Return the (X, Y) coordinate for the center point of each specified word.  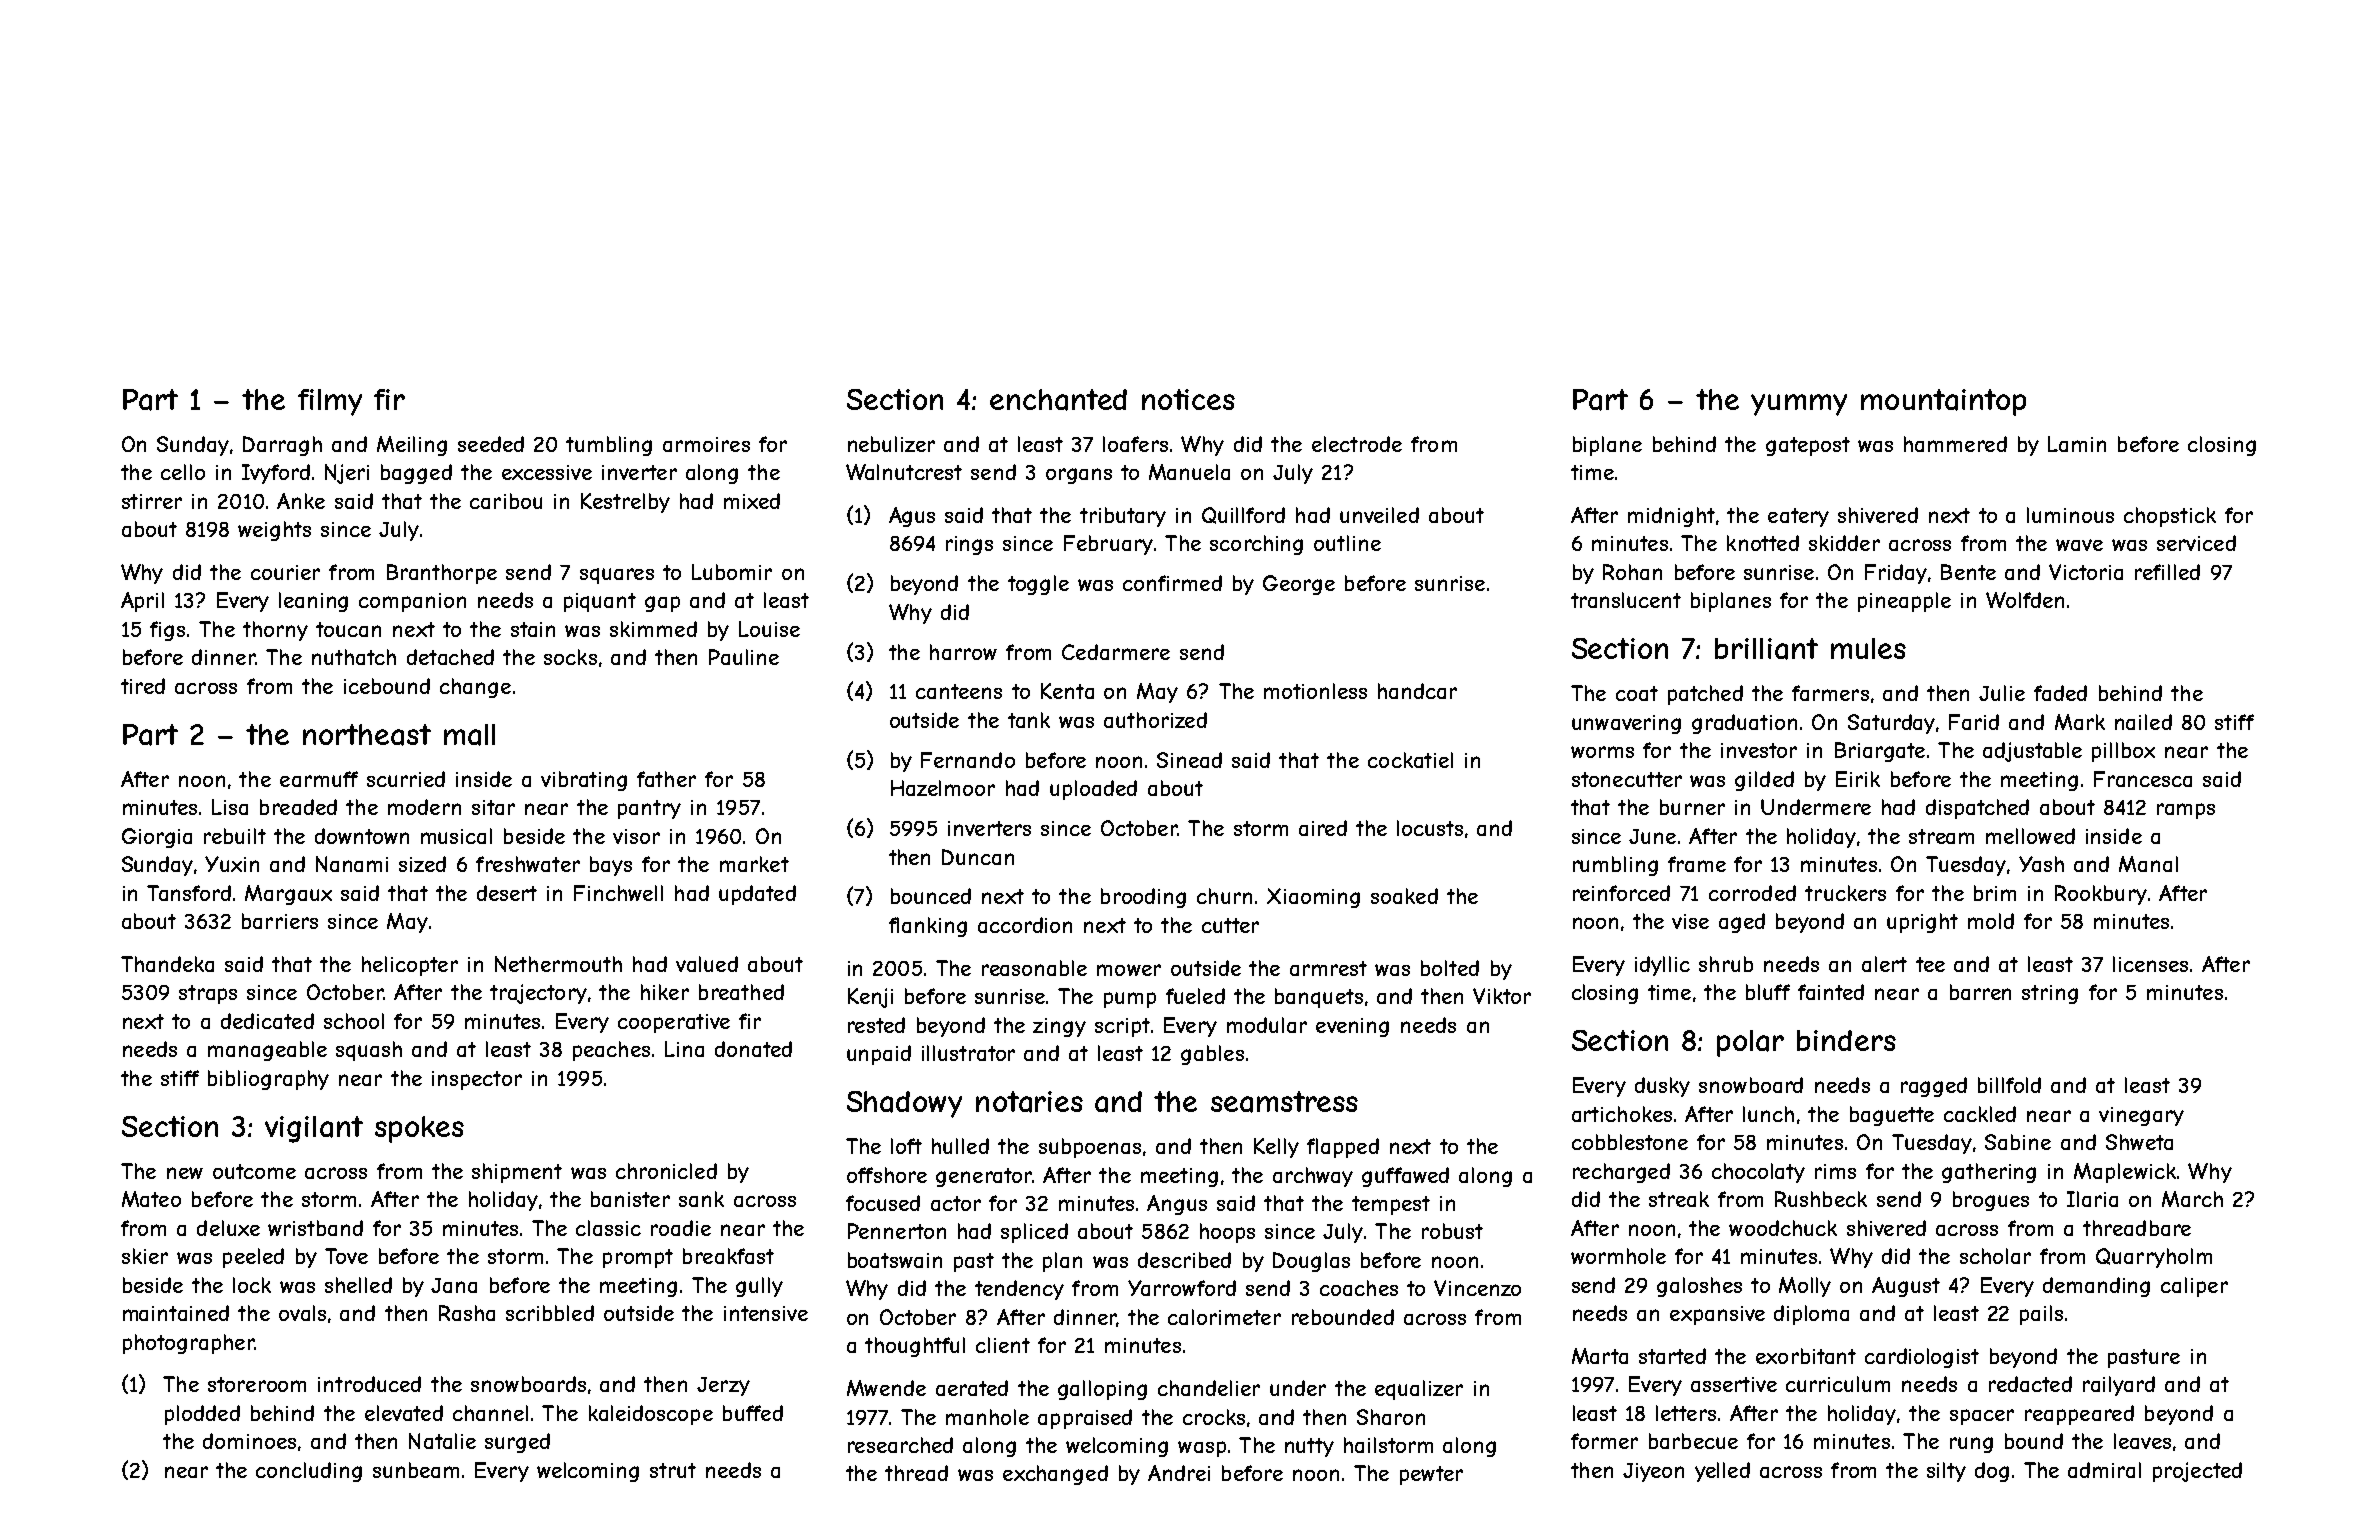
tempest (1391, 1205)
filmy (330, 402)
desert (507, 893)
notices (1188, 399)
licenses (2150, 964)
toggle (1038, 585)
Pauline (744, 657)
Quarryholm (2154, 1258)
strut (673, 1470)
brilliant (1766, 649)
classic (608, 1228)
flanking (928, 927)
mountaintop (1943, 402)
